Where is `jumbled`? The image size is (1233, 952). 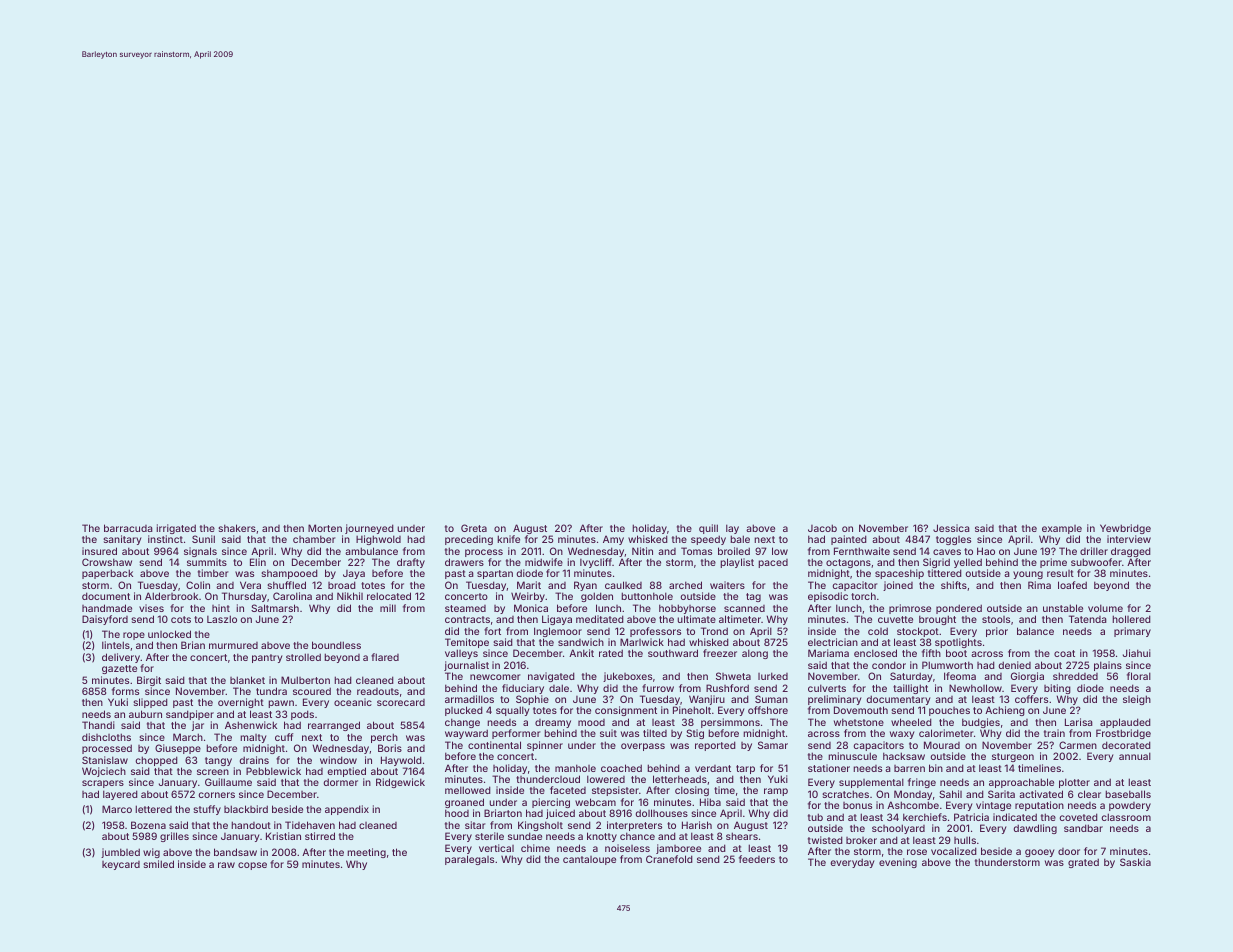
jumbled is located at coordinates (120, 853).
